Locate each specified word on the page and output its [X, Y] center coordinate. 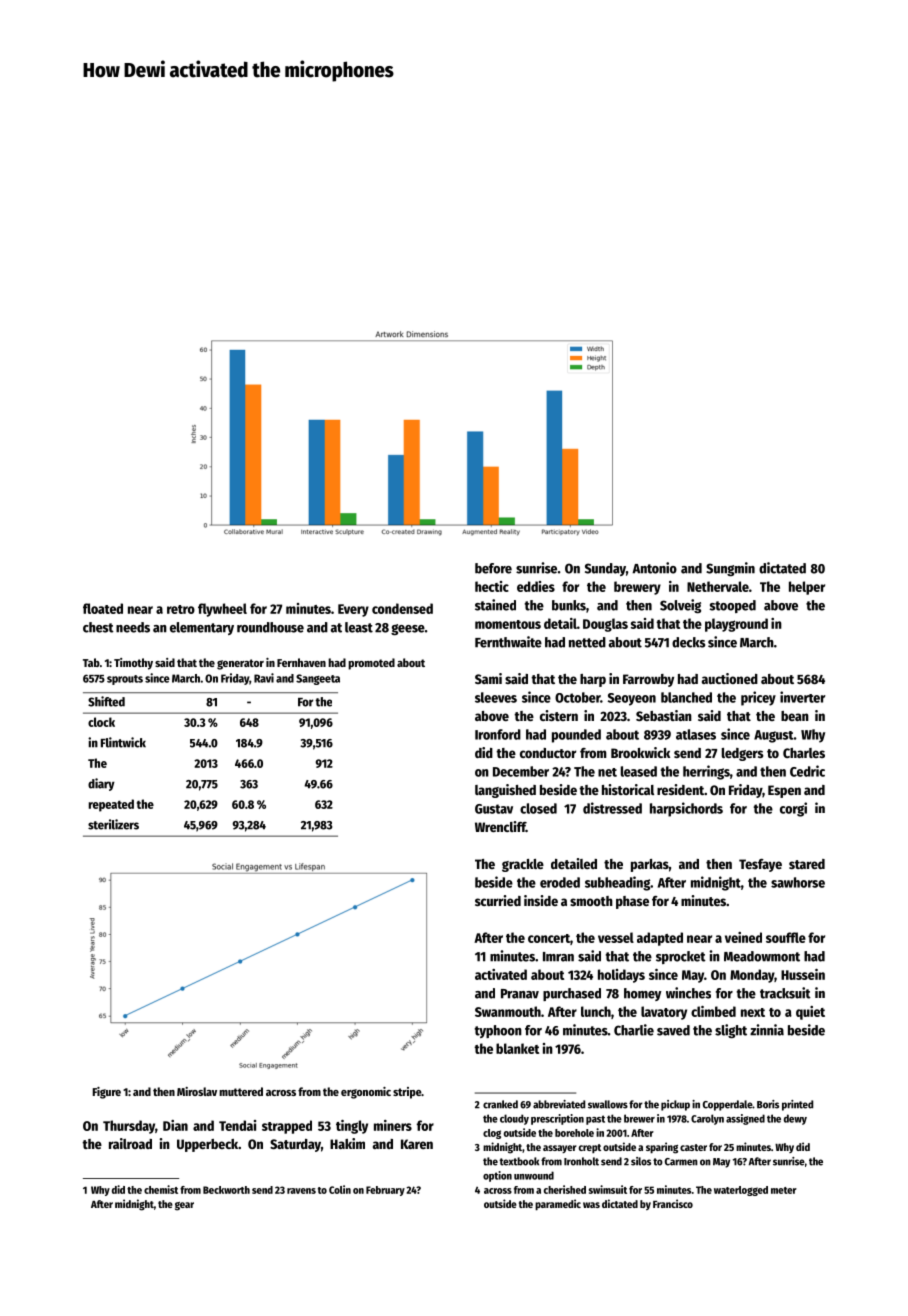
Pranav [520, 994]
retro [181, 609]
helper [807, 588]
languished [505, 791]
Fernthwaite [508, 642]
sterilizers [113, 824]
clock [101, 722]
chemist [161, 1189]
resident [680, 789]
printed [797, 1105]
